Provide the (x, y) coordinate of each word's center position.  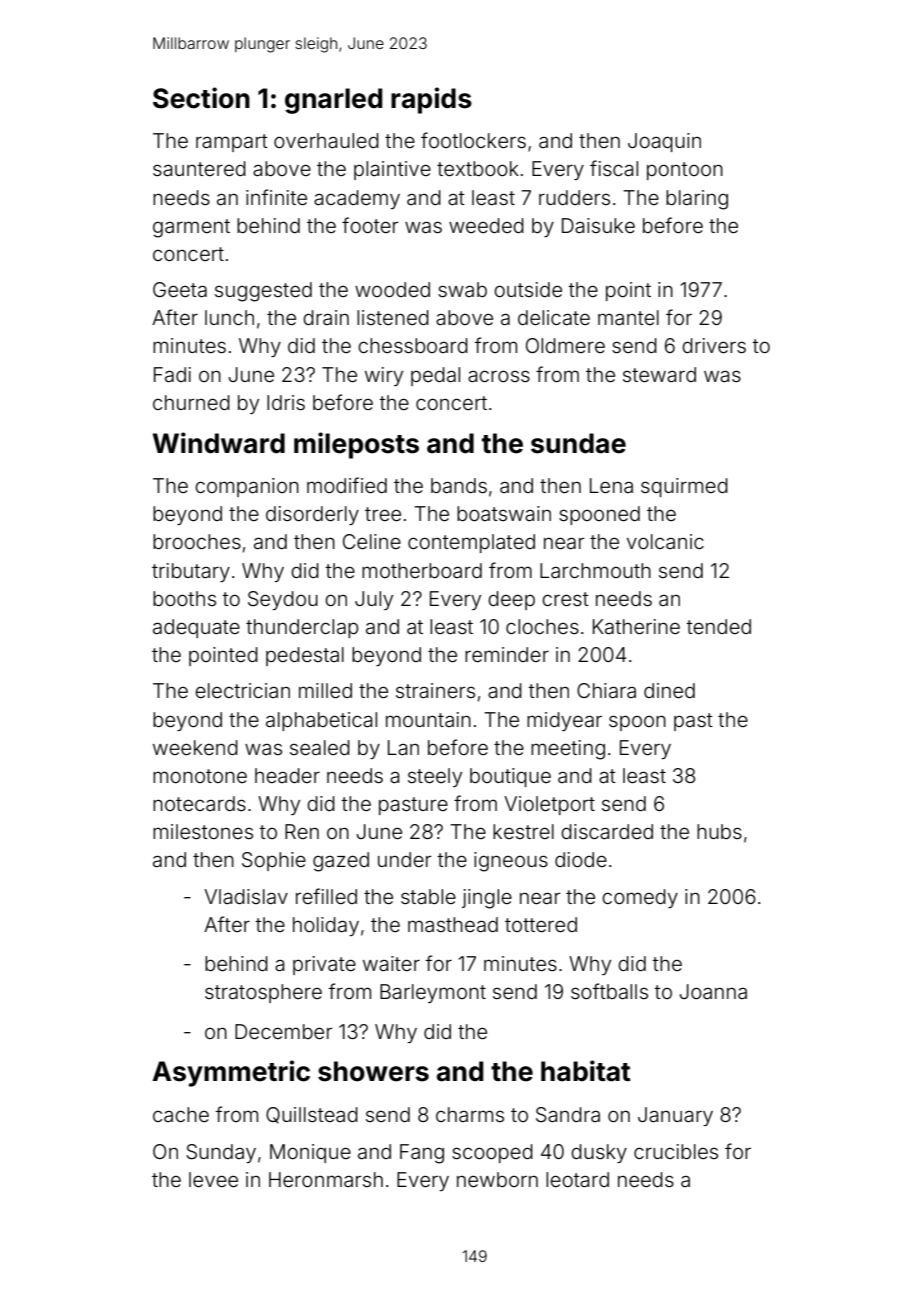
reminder (507, 654)
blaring (697, 200)
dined (669, 690)
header (287, 775)
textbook (478, 168)
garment (191, 228)
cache (181, 1114)
